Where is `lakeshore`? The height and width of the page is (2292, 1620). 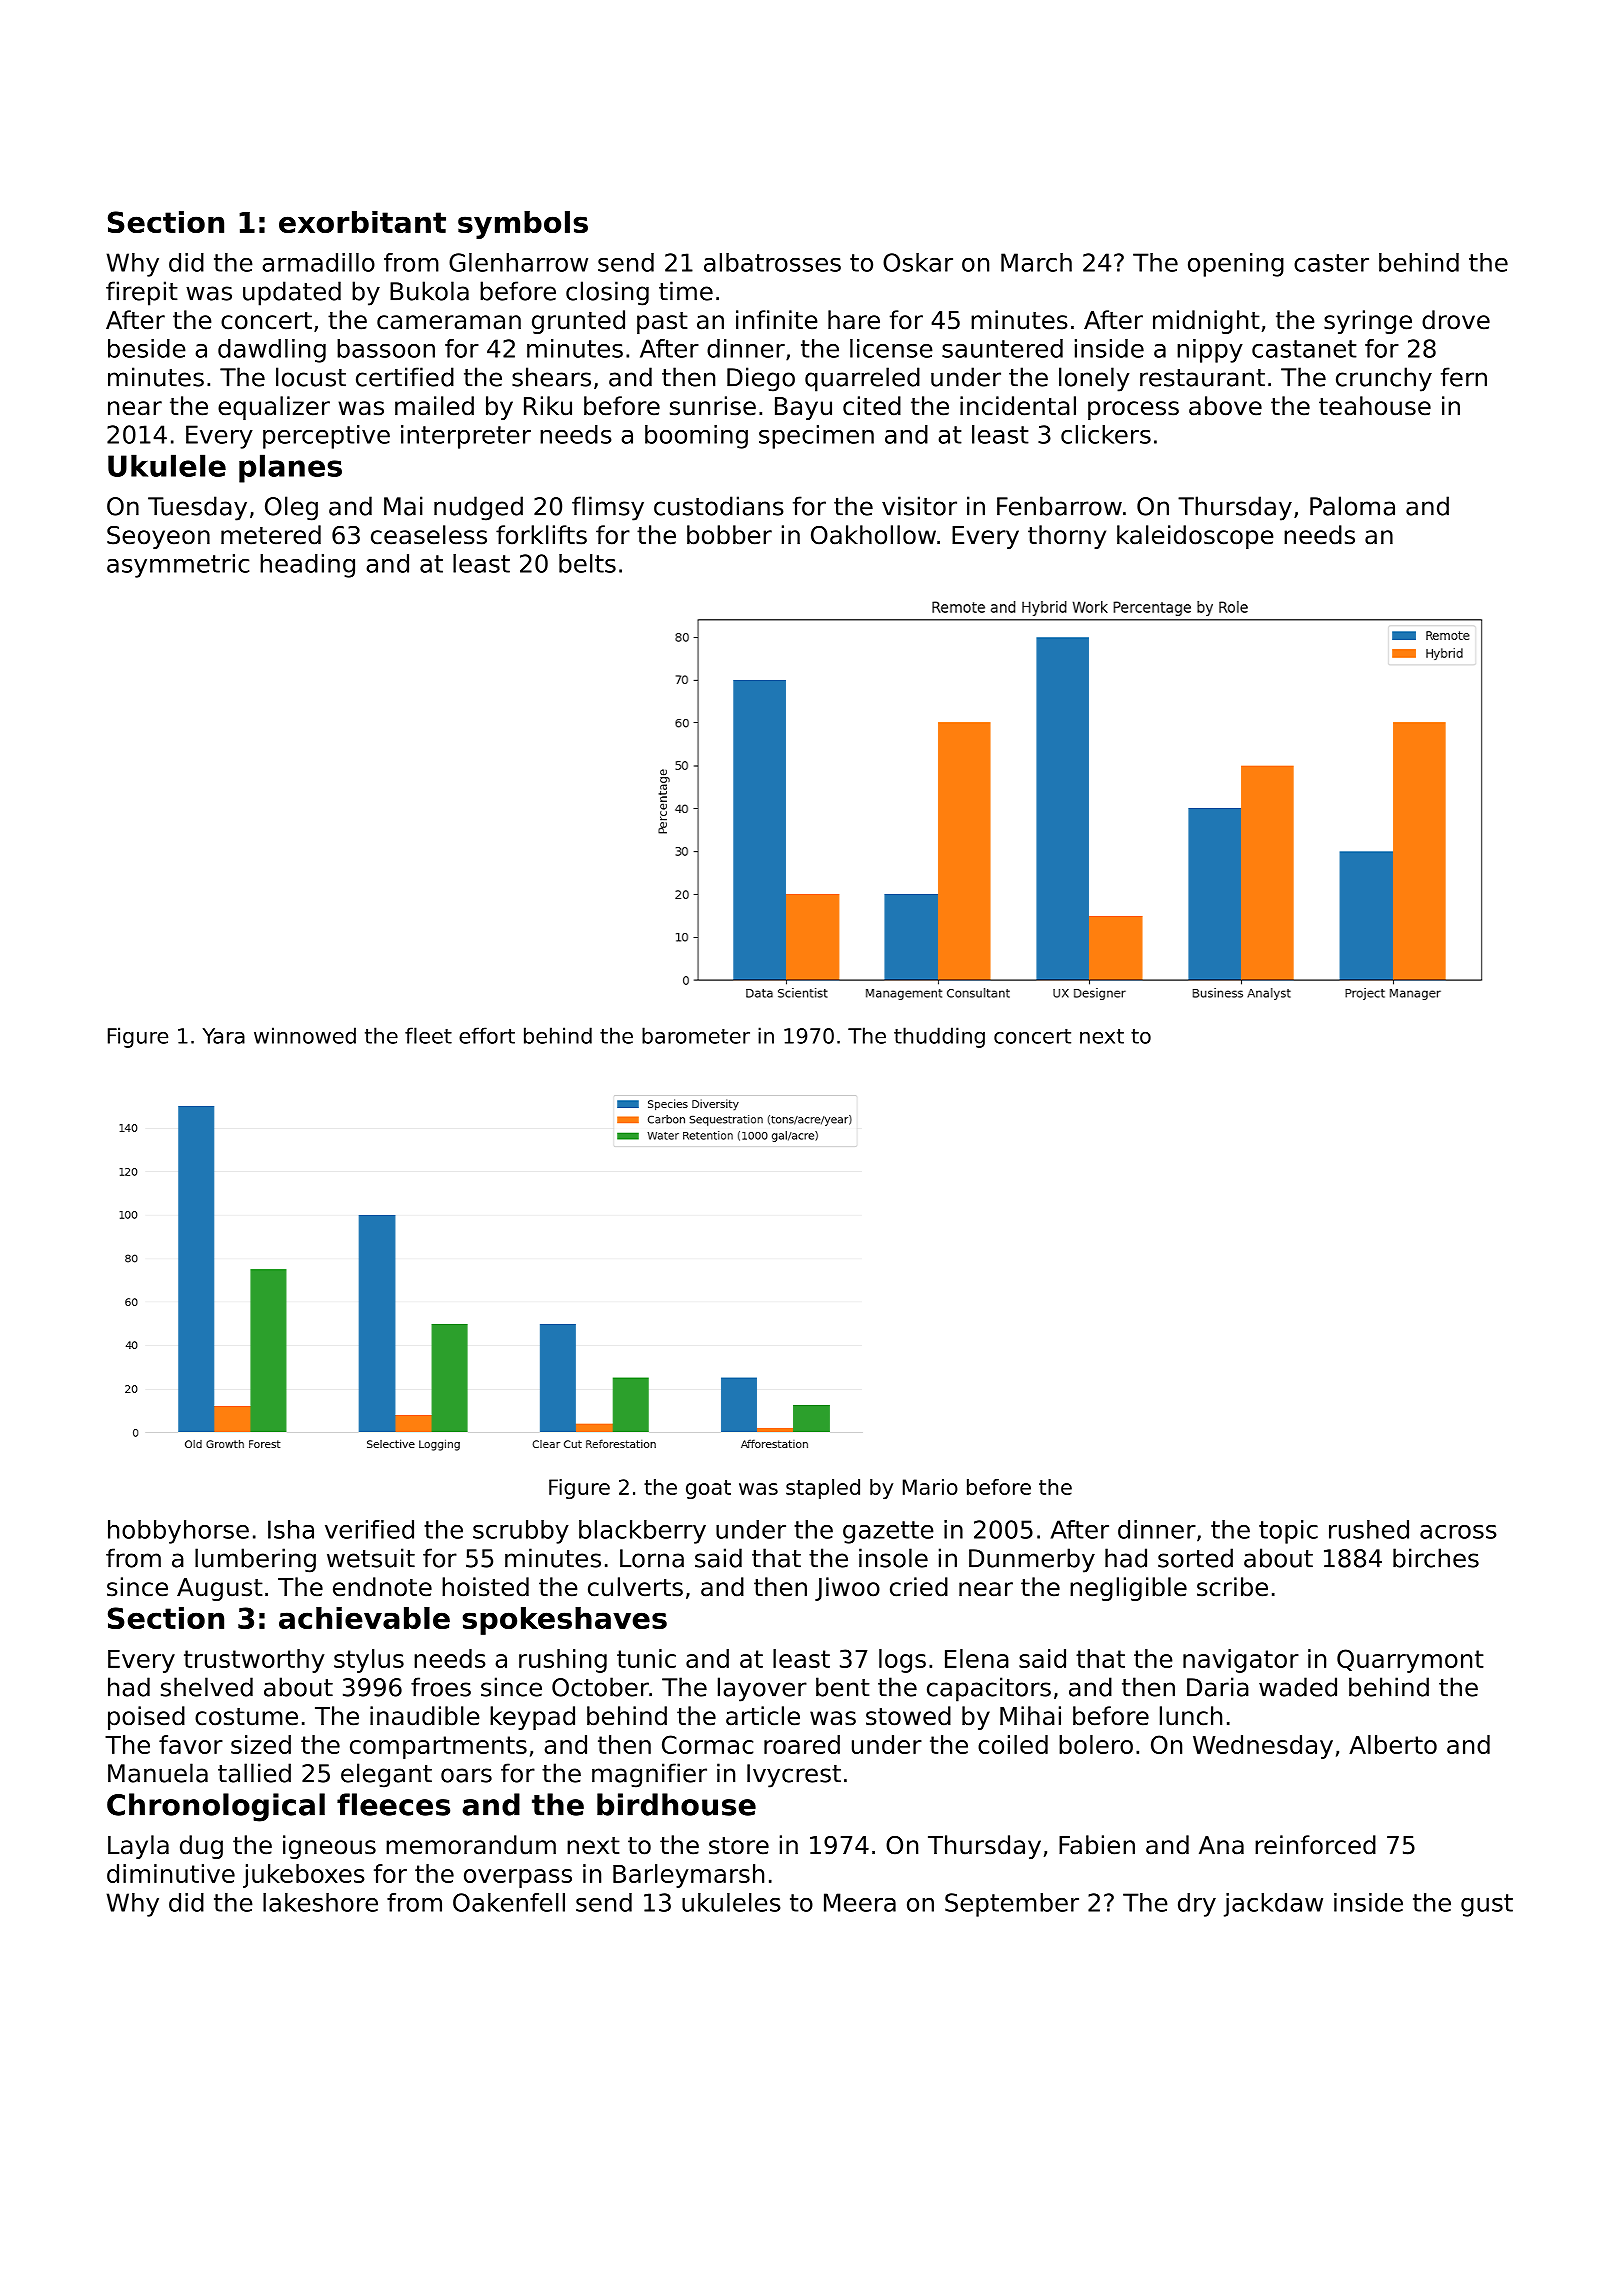 lakeshore is located at coordinates (320, 1902).
